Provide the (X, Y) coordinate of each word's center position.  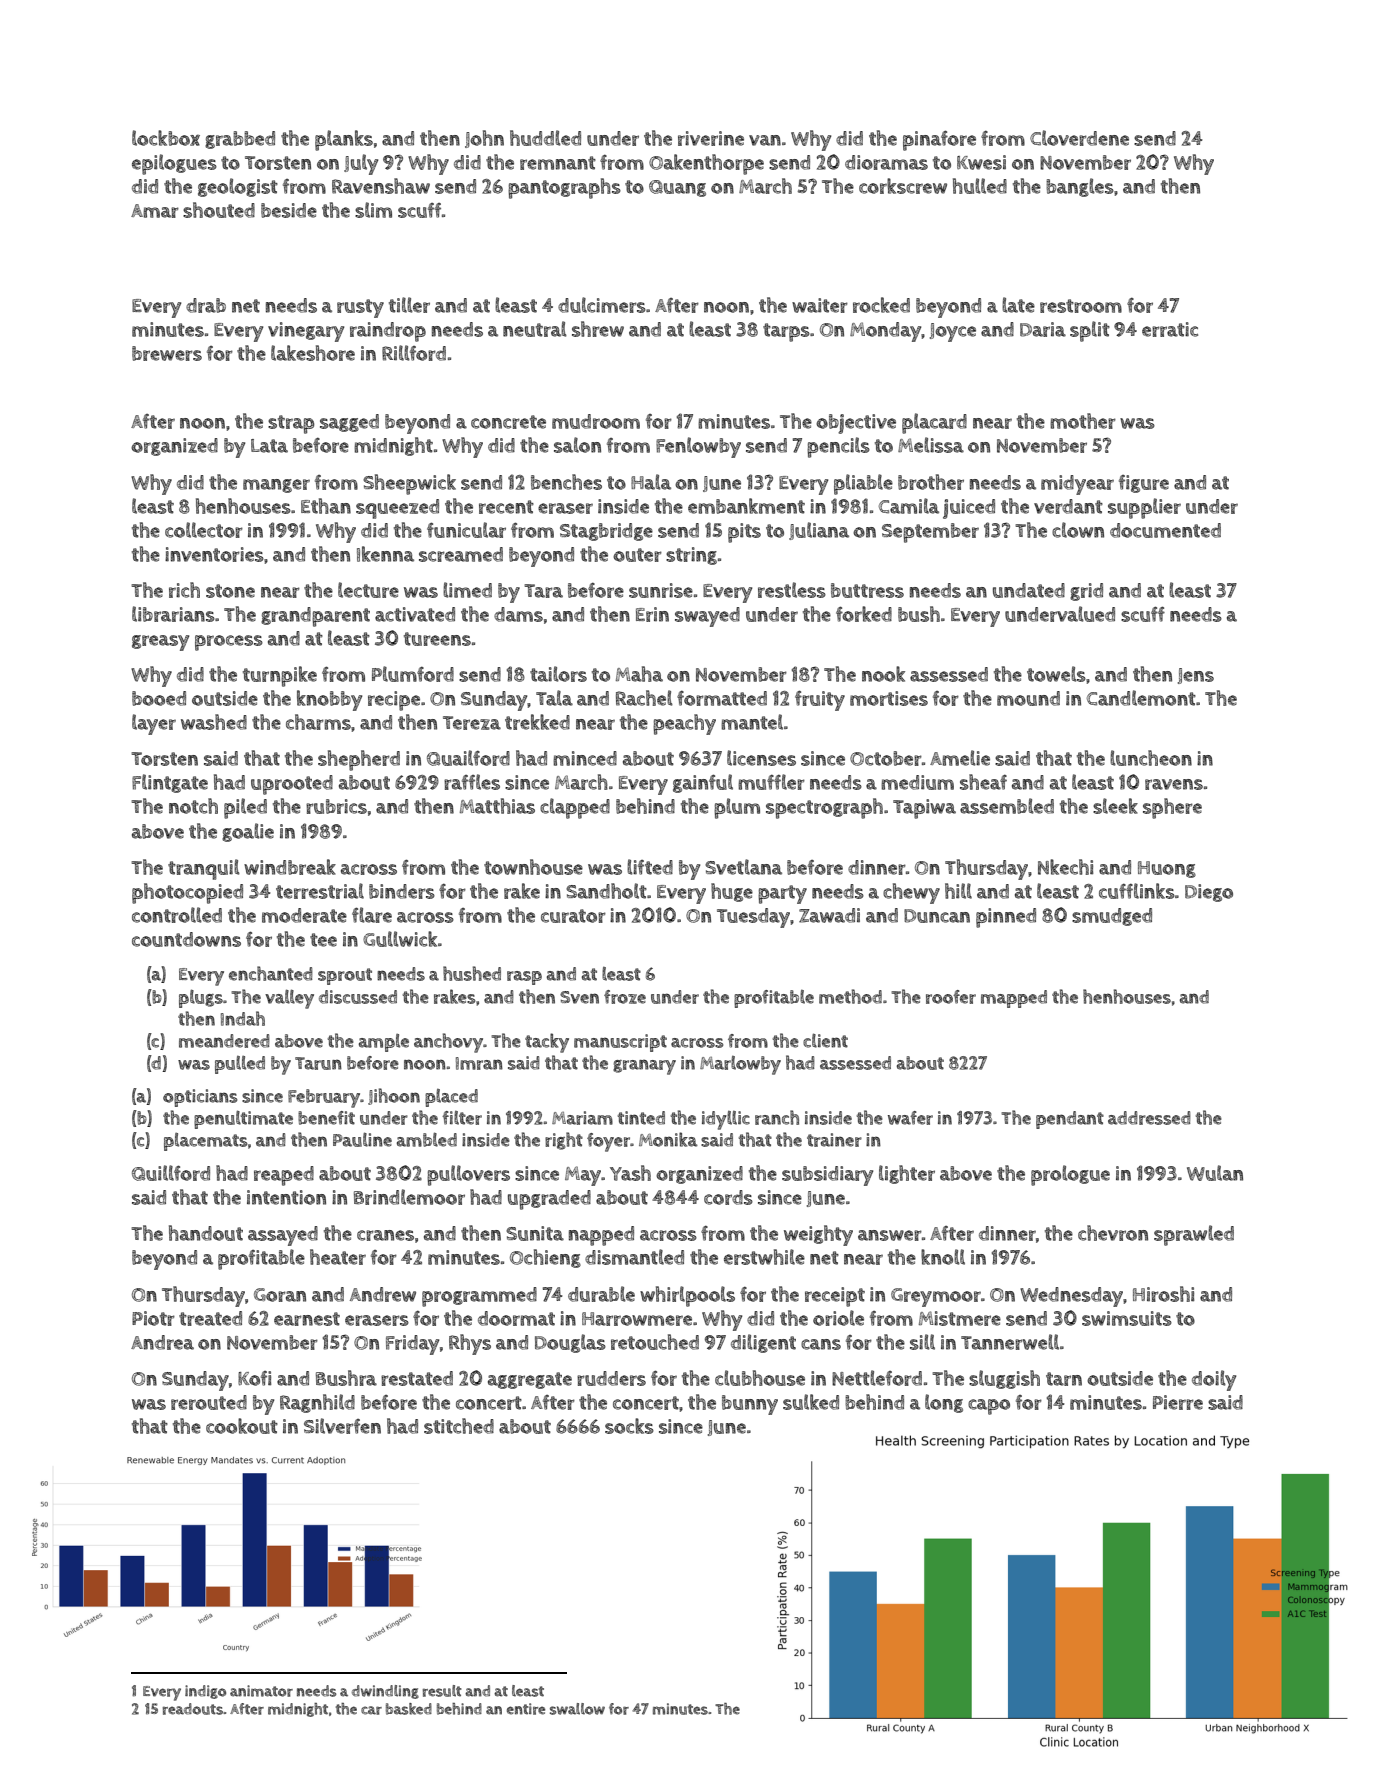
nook (883, 674)
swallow (577, 1709)
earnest (307, 1319)
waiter (820, 305)
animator (261, 1691)
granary (644, 1067)
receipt (835, 1297)
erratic (1170, 329)
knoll (943, 1257)
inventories (214, 554)
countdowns (186, 939)
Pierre (1178, 1402)
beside (289, 210)
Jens (1196, 676)
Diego (1209, 893)
